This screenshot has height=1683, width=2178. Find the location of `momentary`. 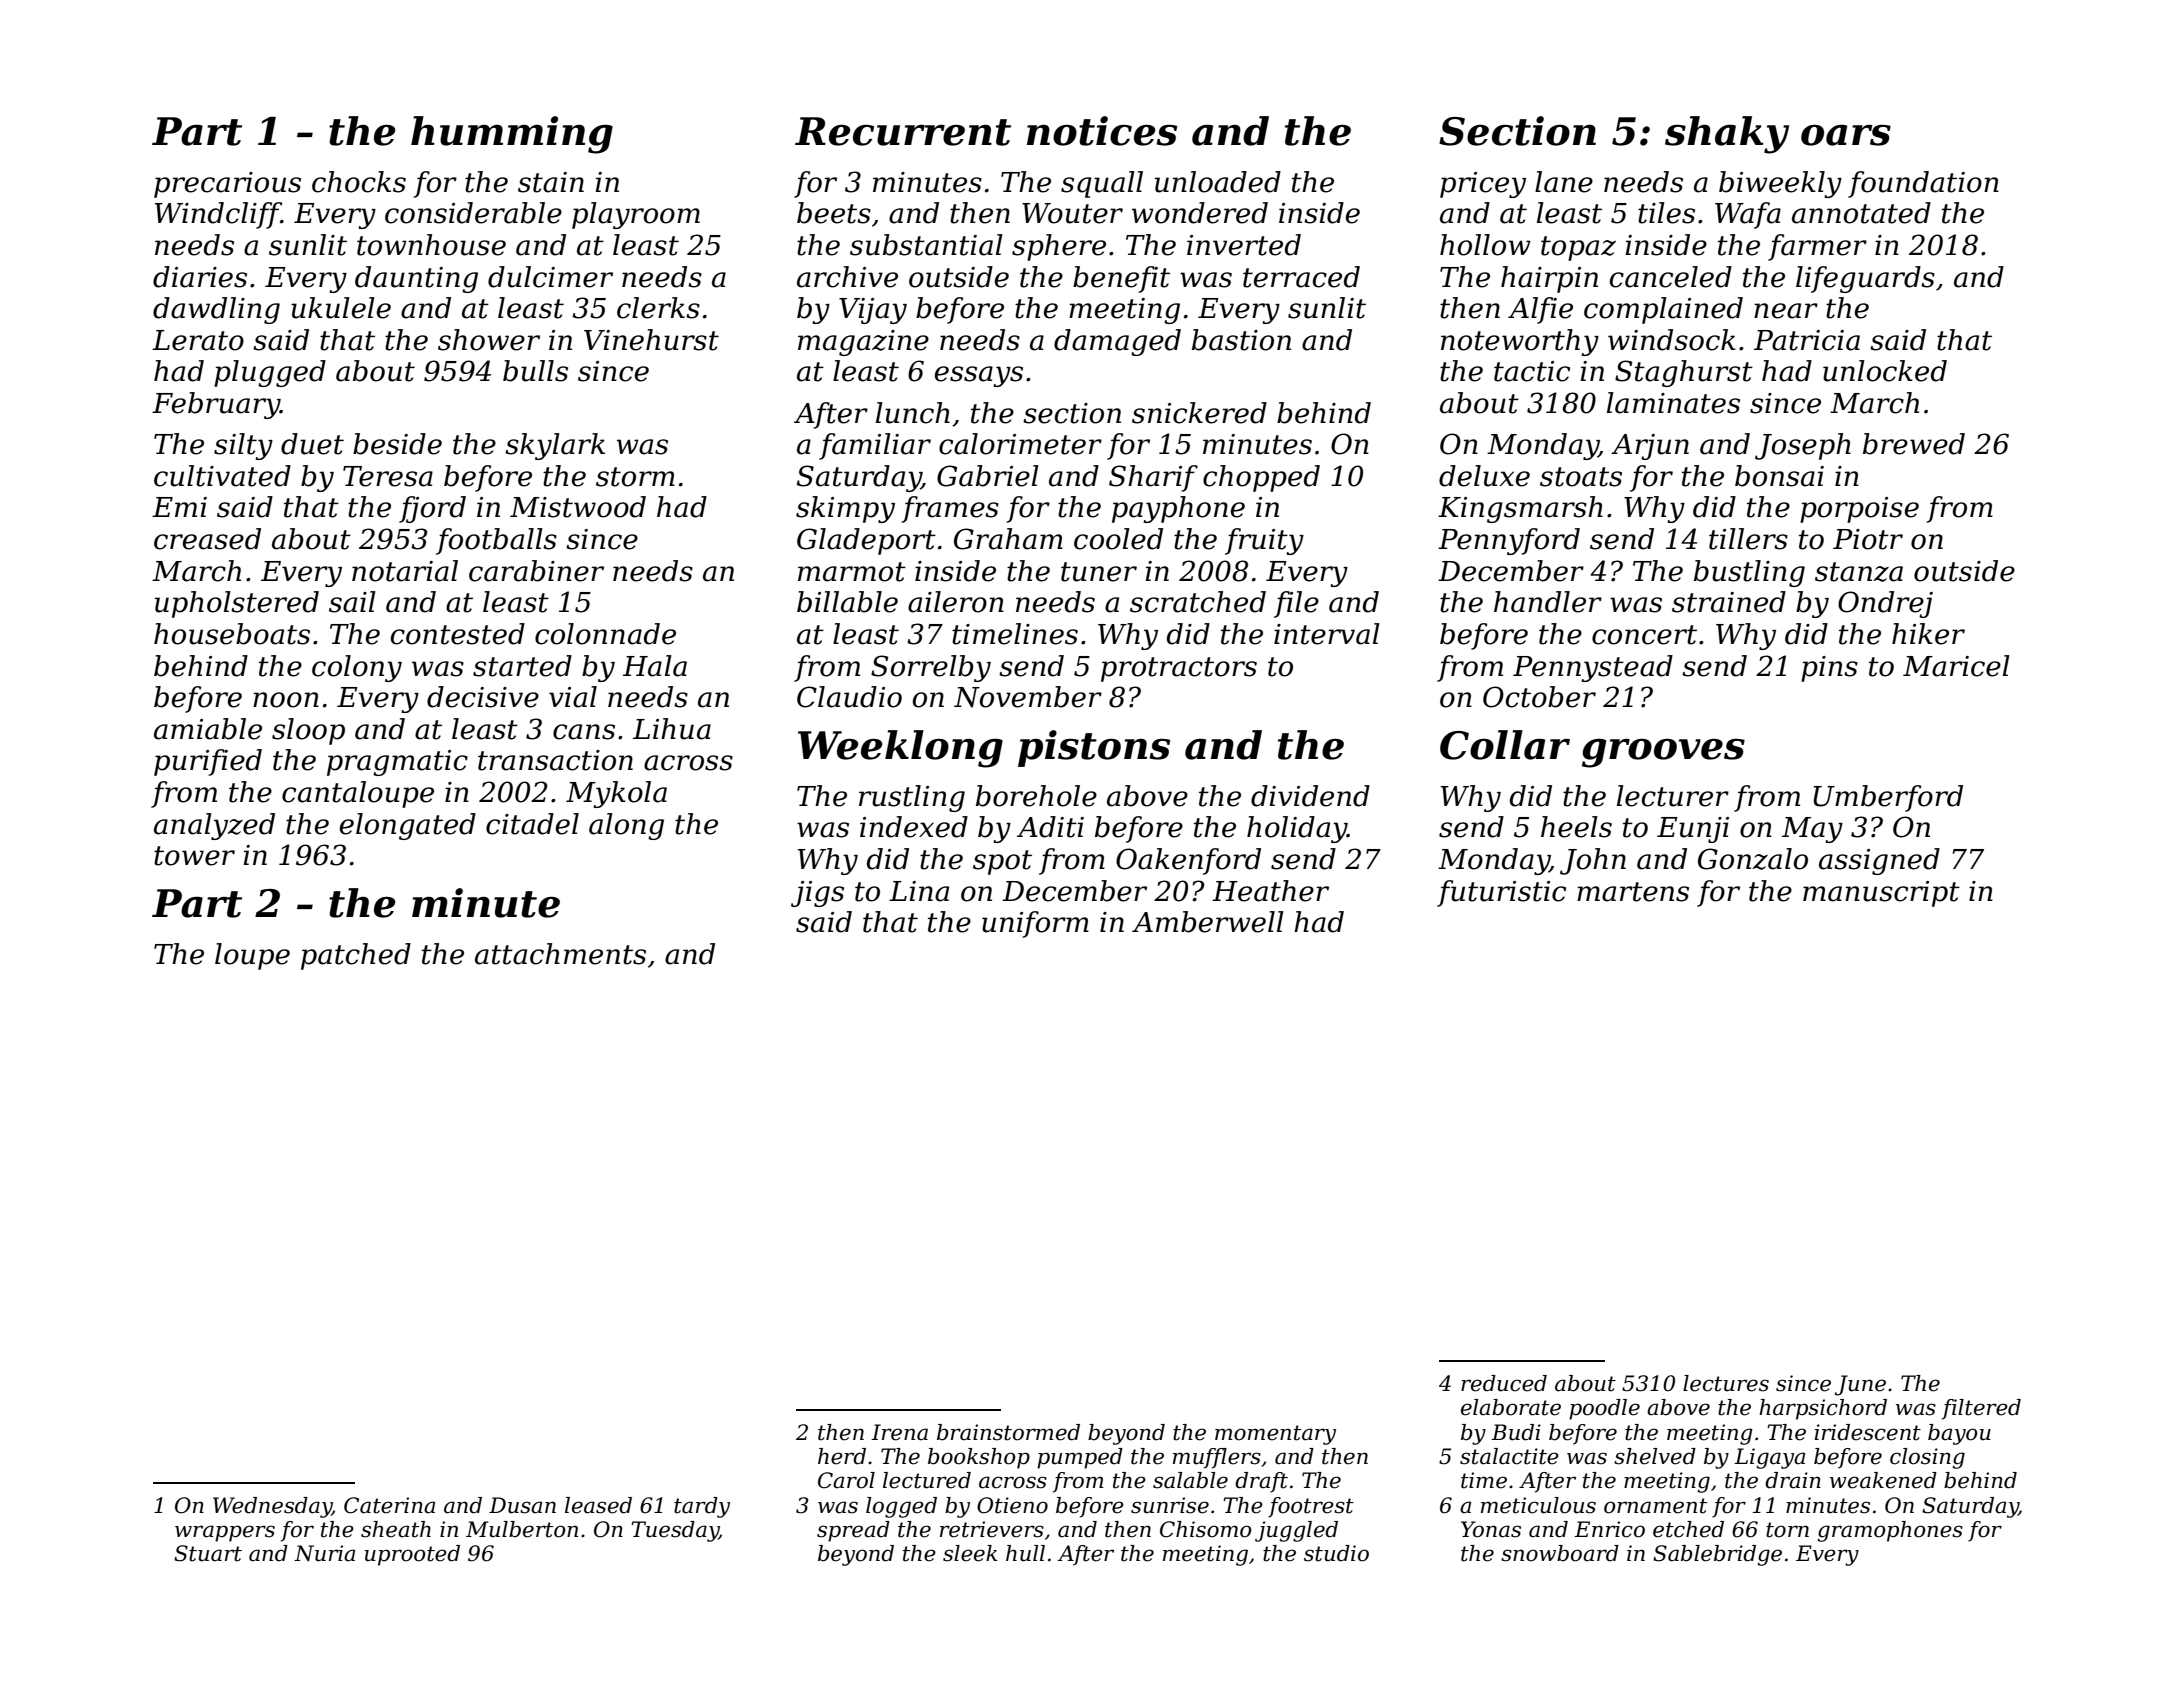

momentary is located at coordinates (1275, 1435).
